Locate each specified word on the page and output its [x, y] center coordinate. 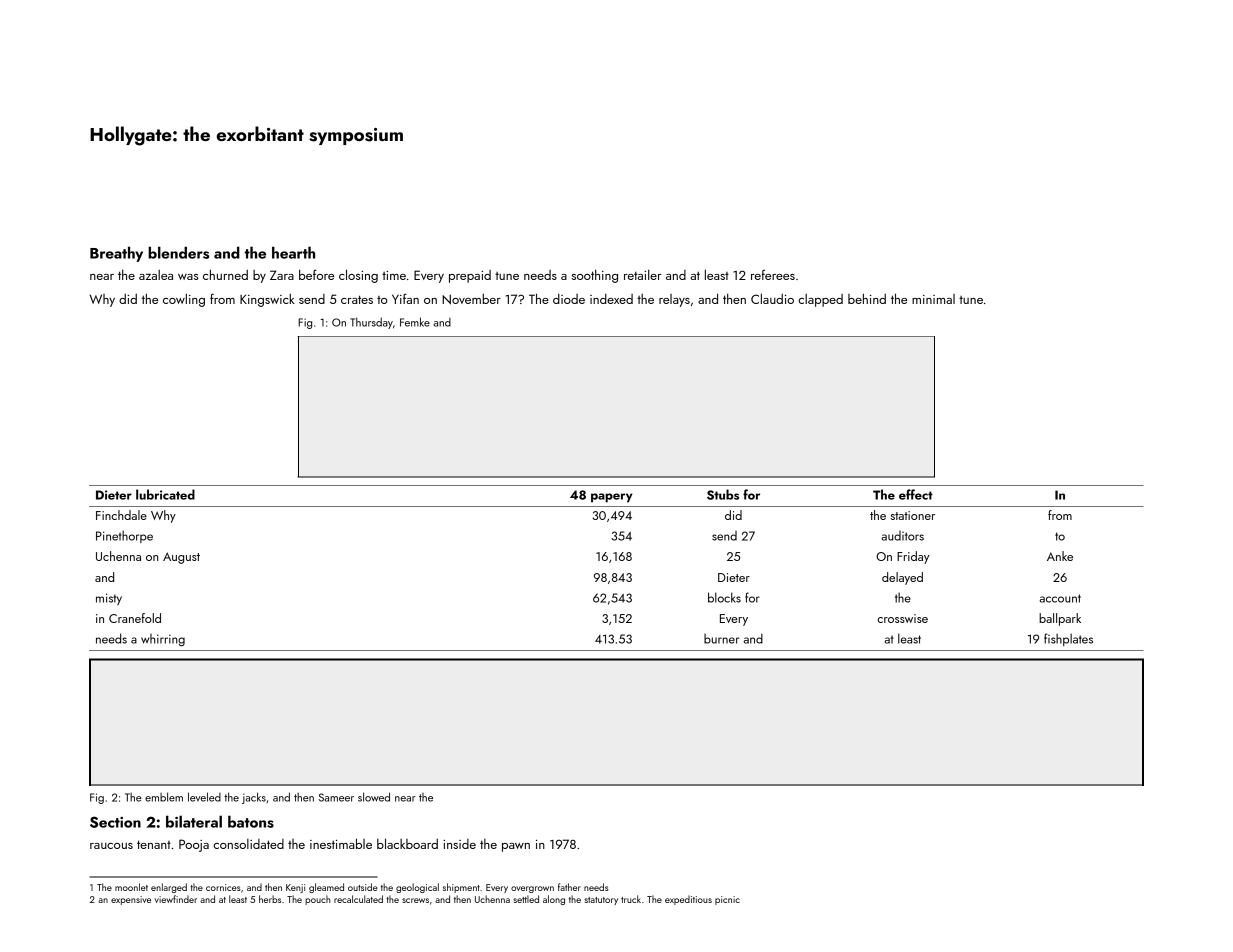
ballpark [1060, 619]
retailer [643, 274]
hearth [293, 252]
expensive [131, 900]
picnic [727, 900]
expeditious [688, 900]
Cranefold [135, 618]
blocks [724, 597]
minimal [933, 299]
